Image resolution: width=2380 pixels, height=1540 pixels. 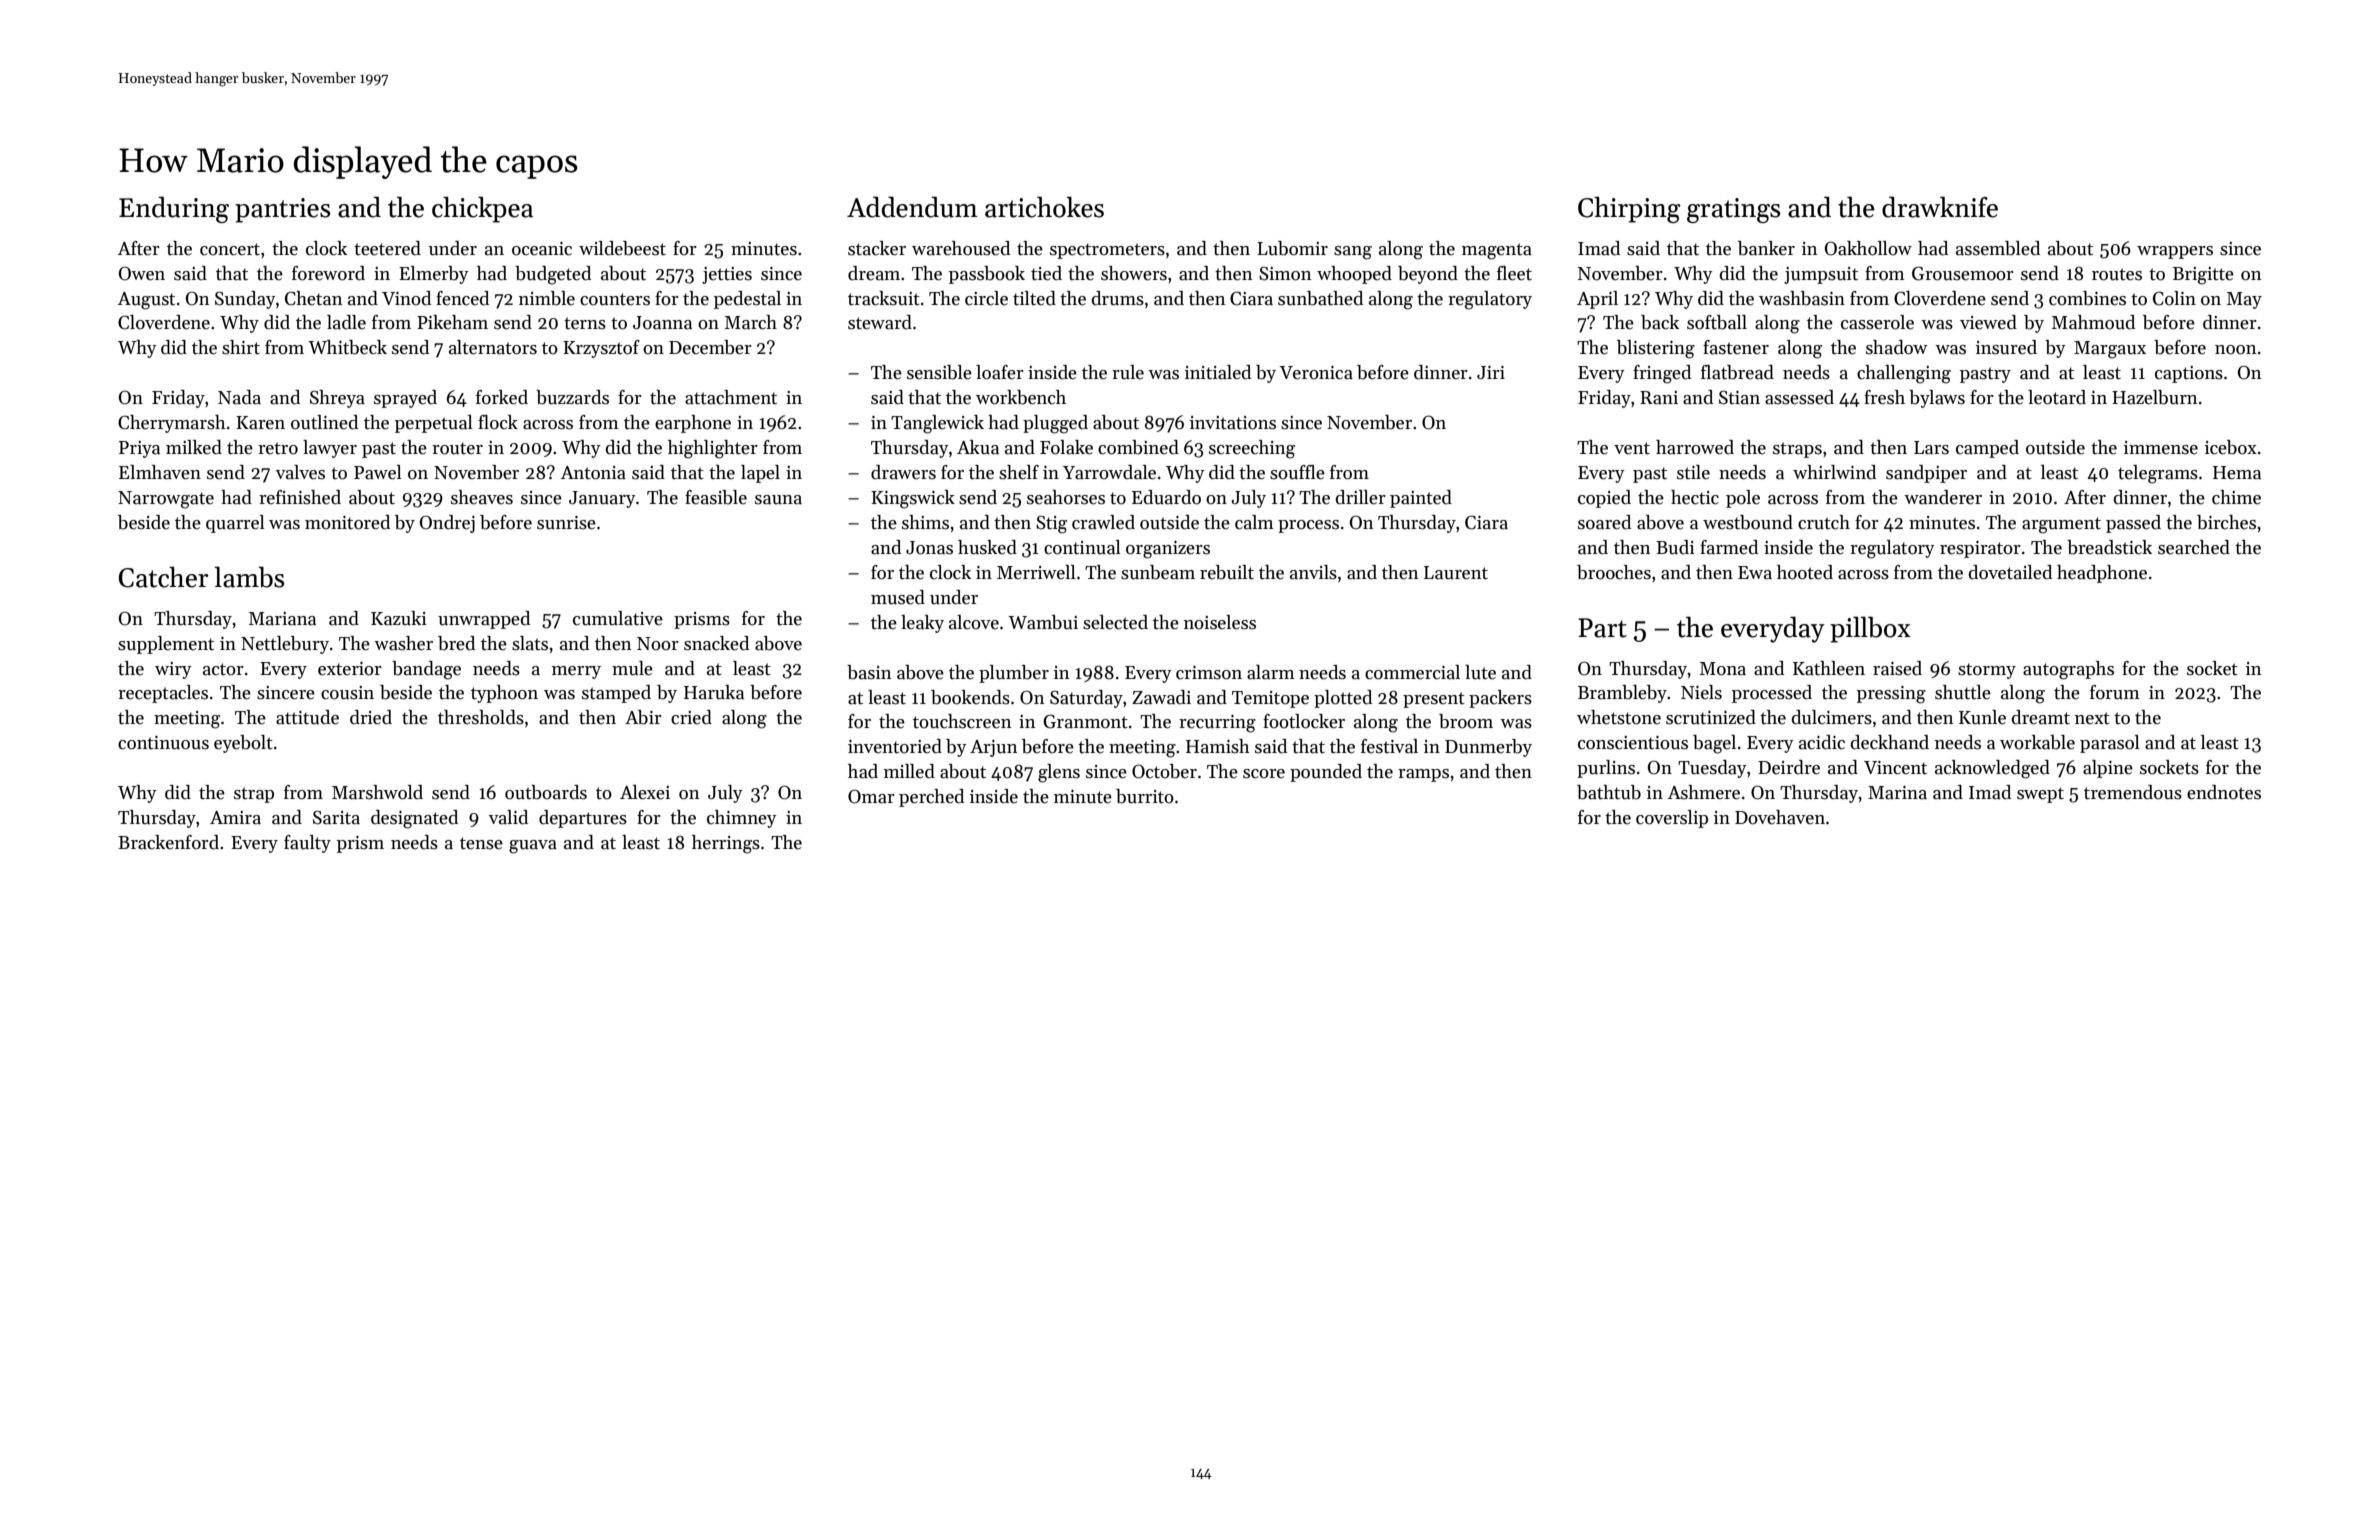 I want to click on herrings, so click(x=726, y=844).
